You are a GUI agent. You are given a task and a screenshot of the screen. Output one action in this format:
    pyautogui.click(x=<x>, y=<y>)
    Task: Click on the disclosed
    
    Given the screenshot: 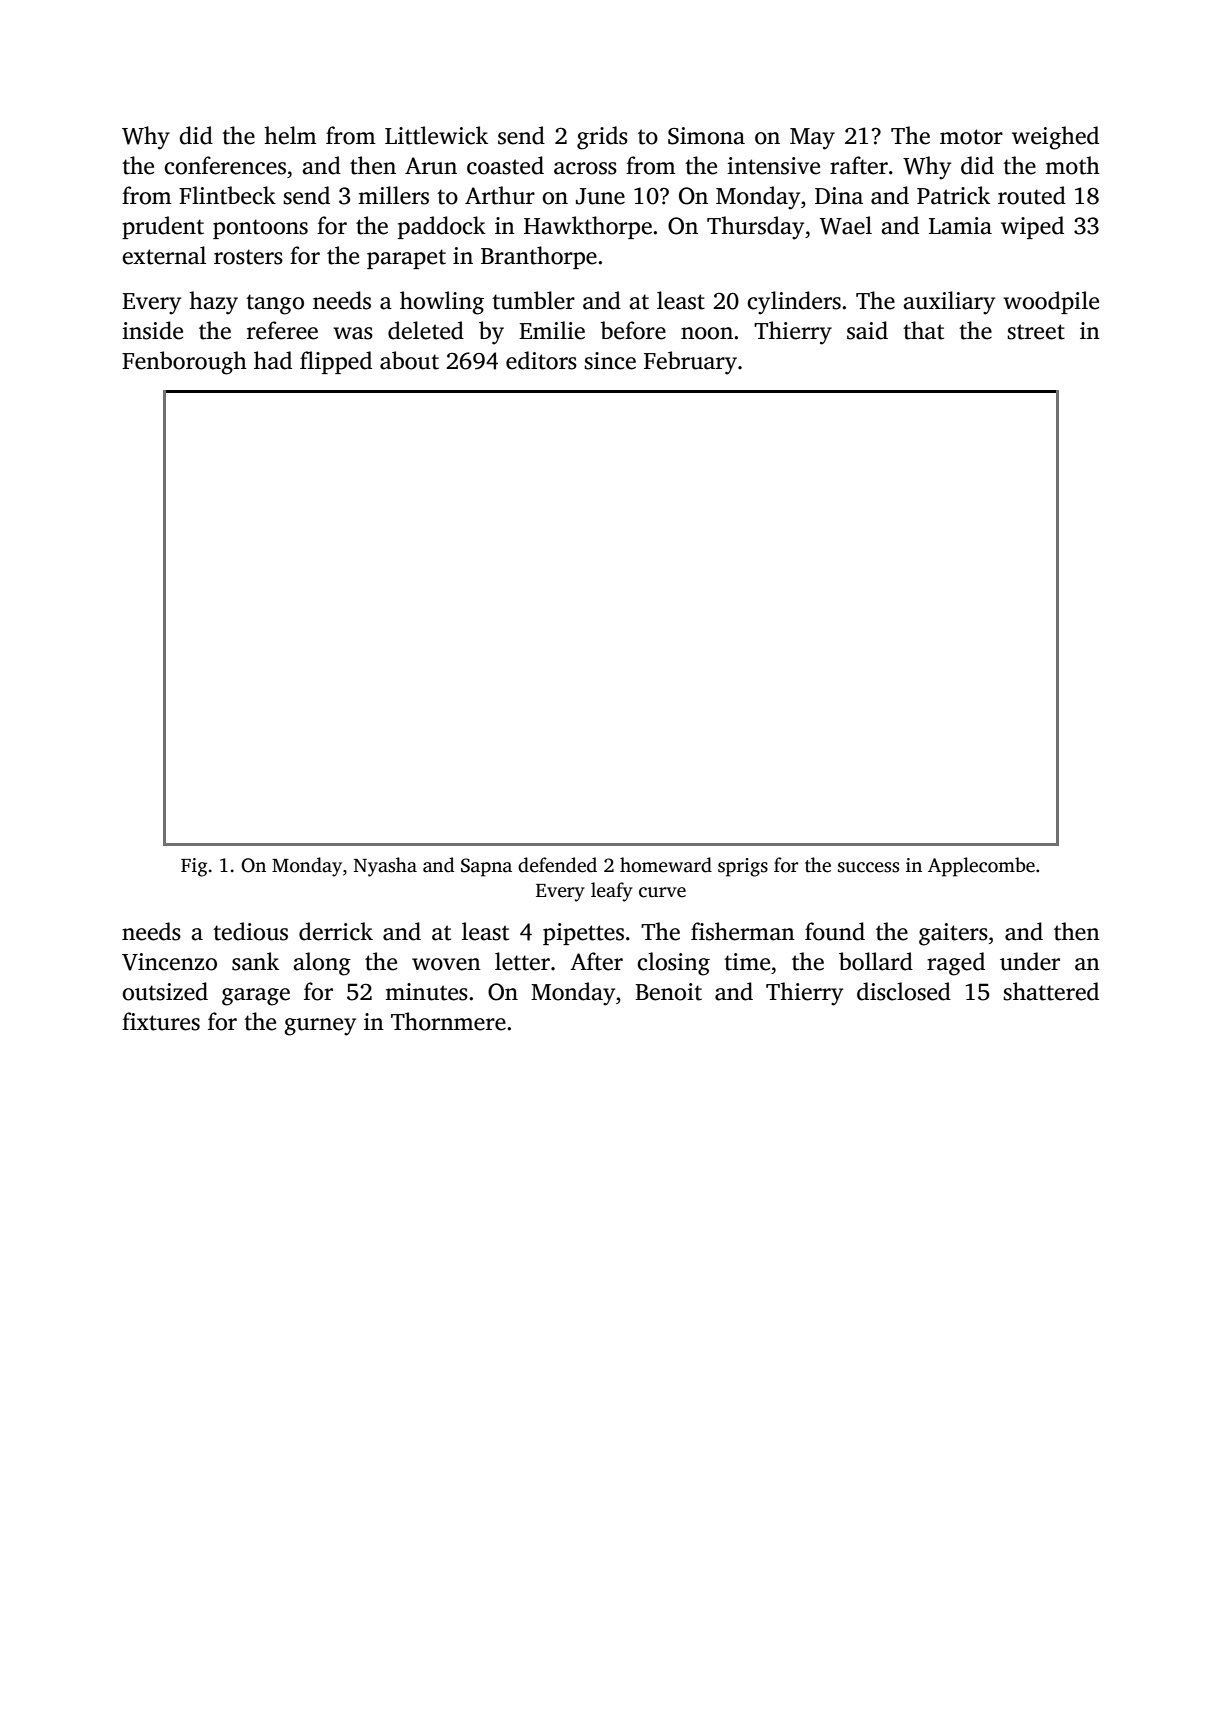 What is the action you would take?
    pyautogui.click(x=904, y=991)
